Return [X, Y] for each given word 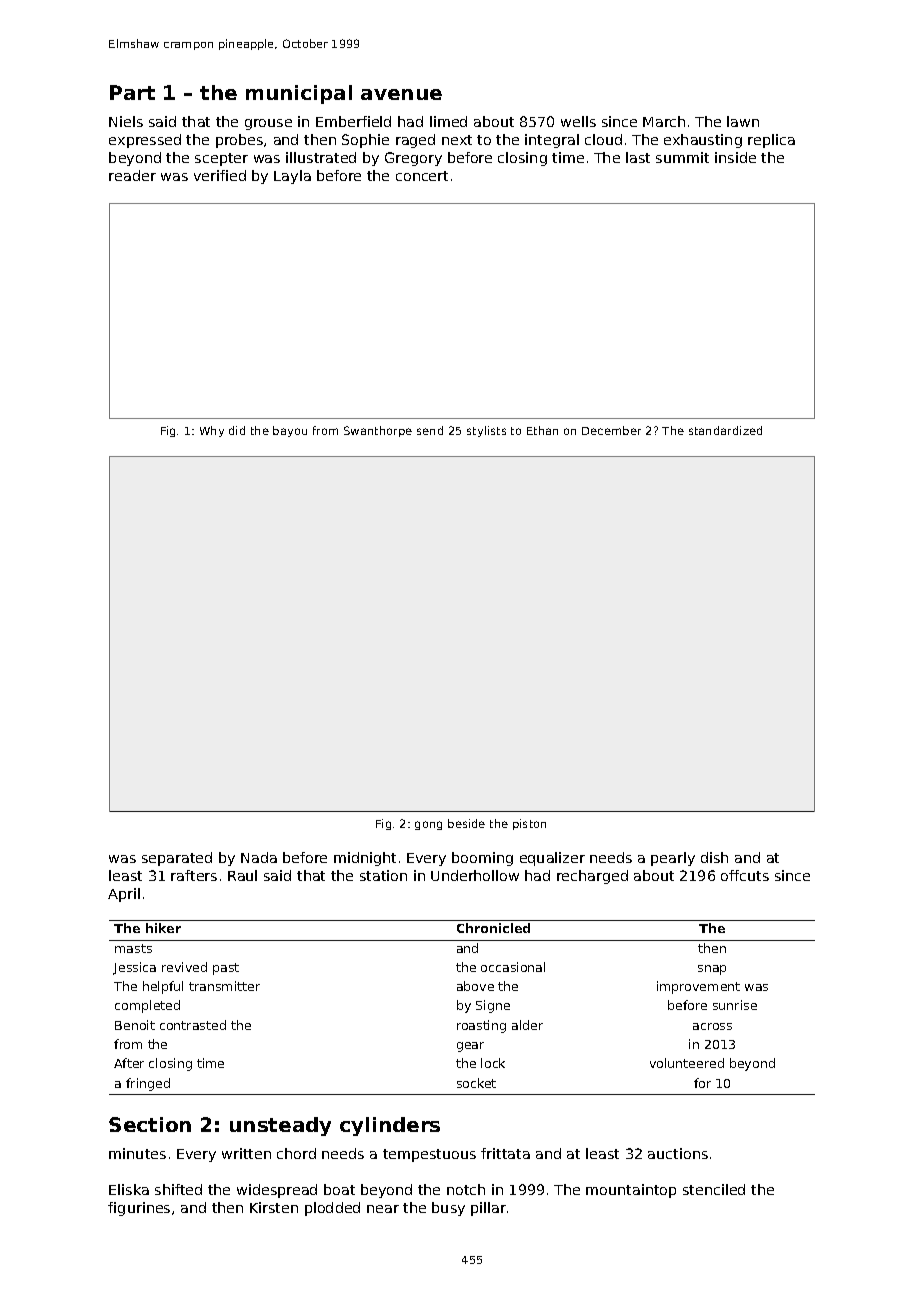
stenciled [714, 1189]
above [475, 986]
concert [422, 176]
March [664, 121]
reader [132, 175]
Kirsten [274, 1207]
